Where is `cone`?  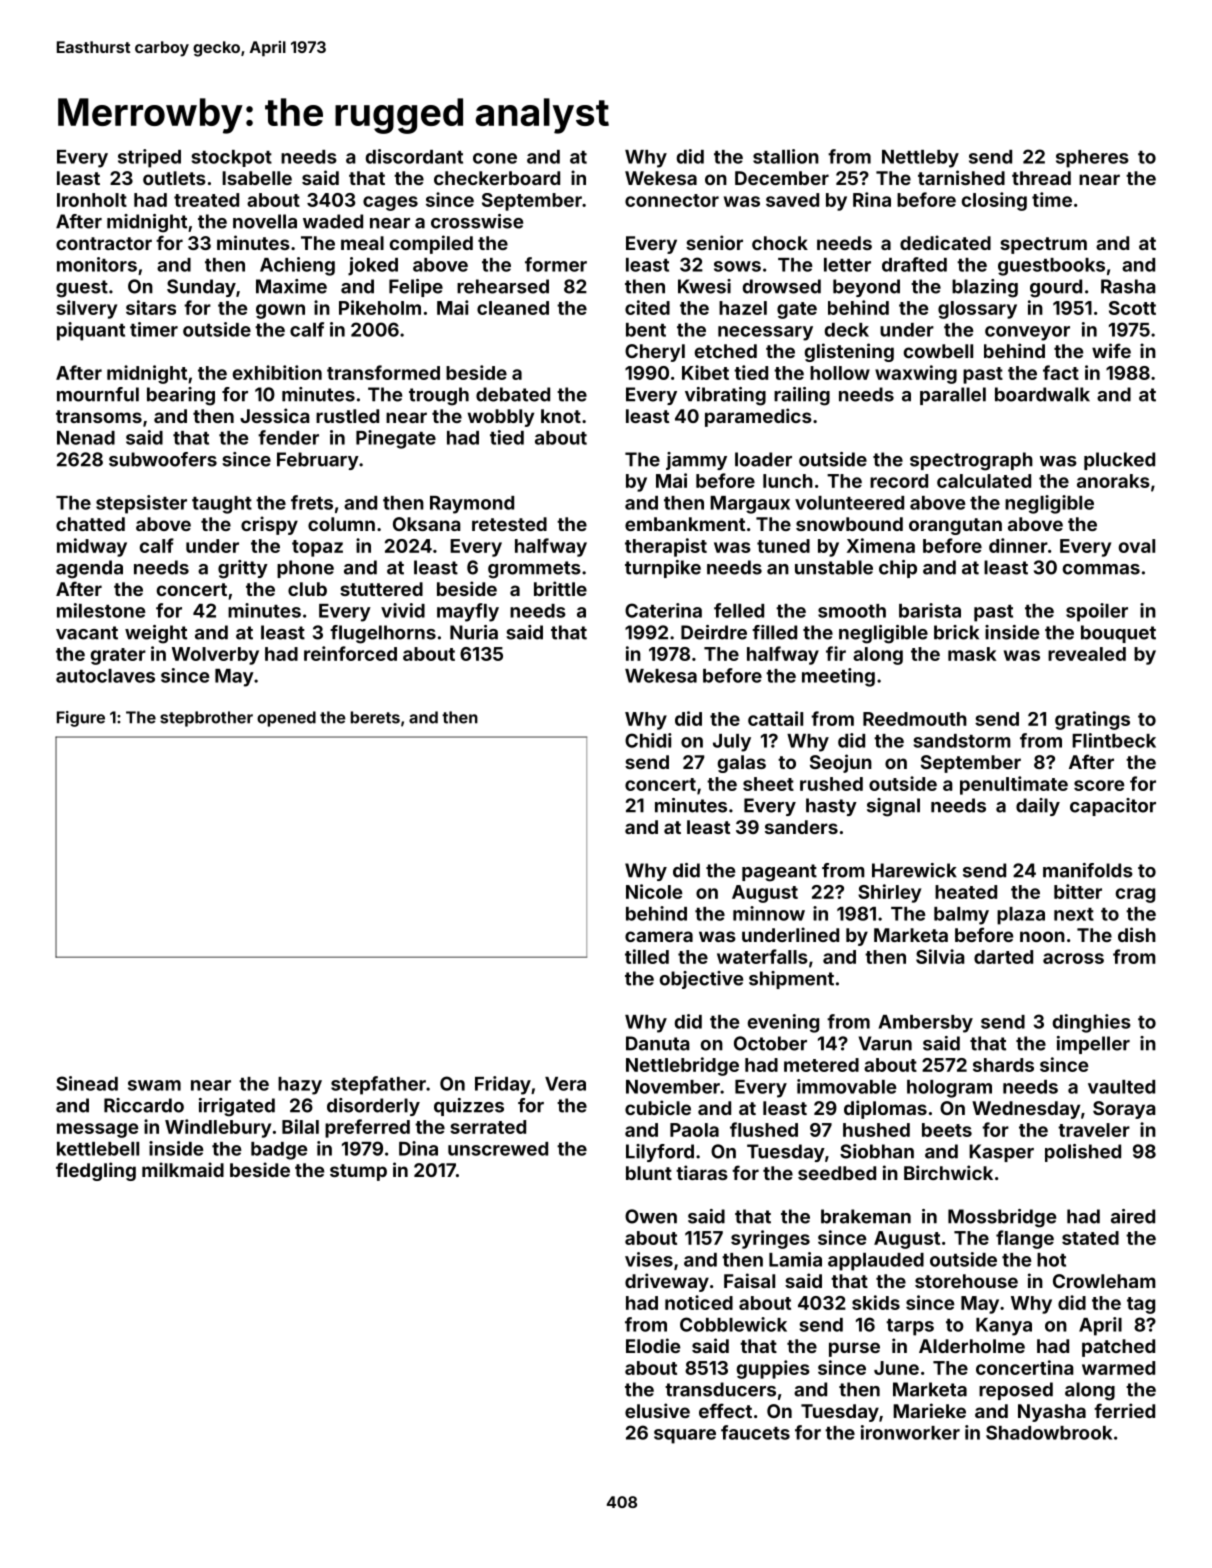
cone is located at coordinates (495, 158).
